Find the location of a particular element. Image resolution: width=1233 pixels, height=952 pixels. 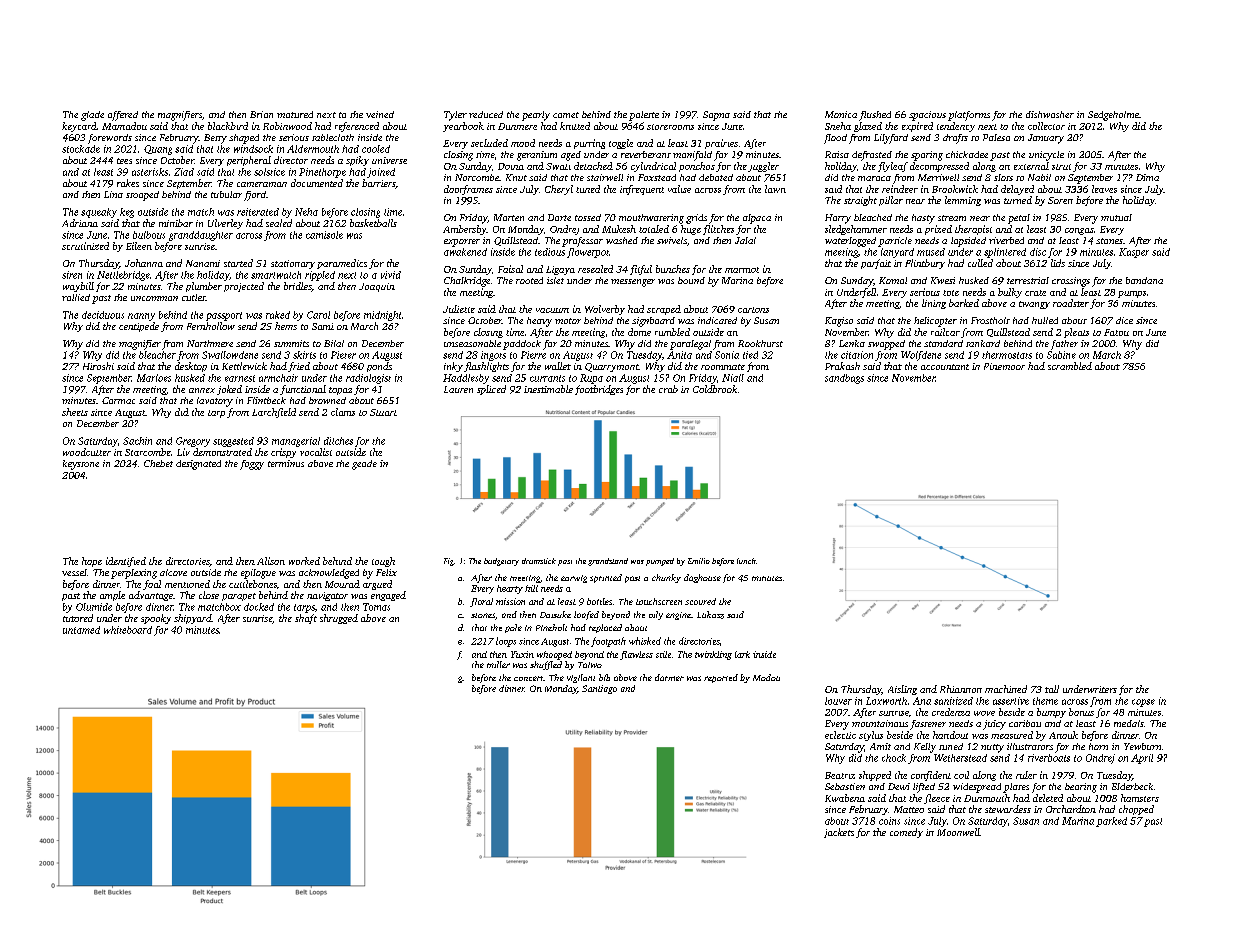

mood is located at coordinates (523, 143).
